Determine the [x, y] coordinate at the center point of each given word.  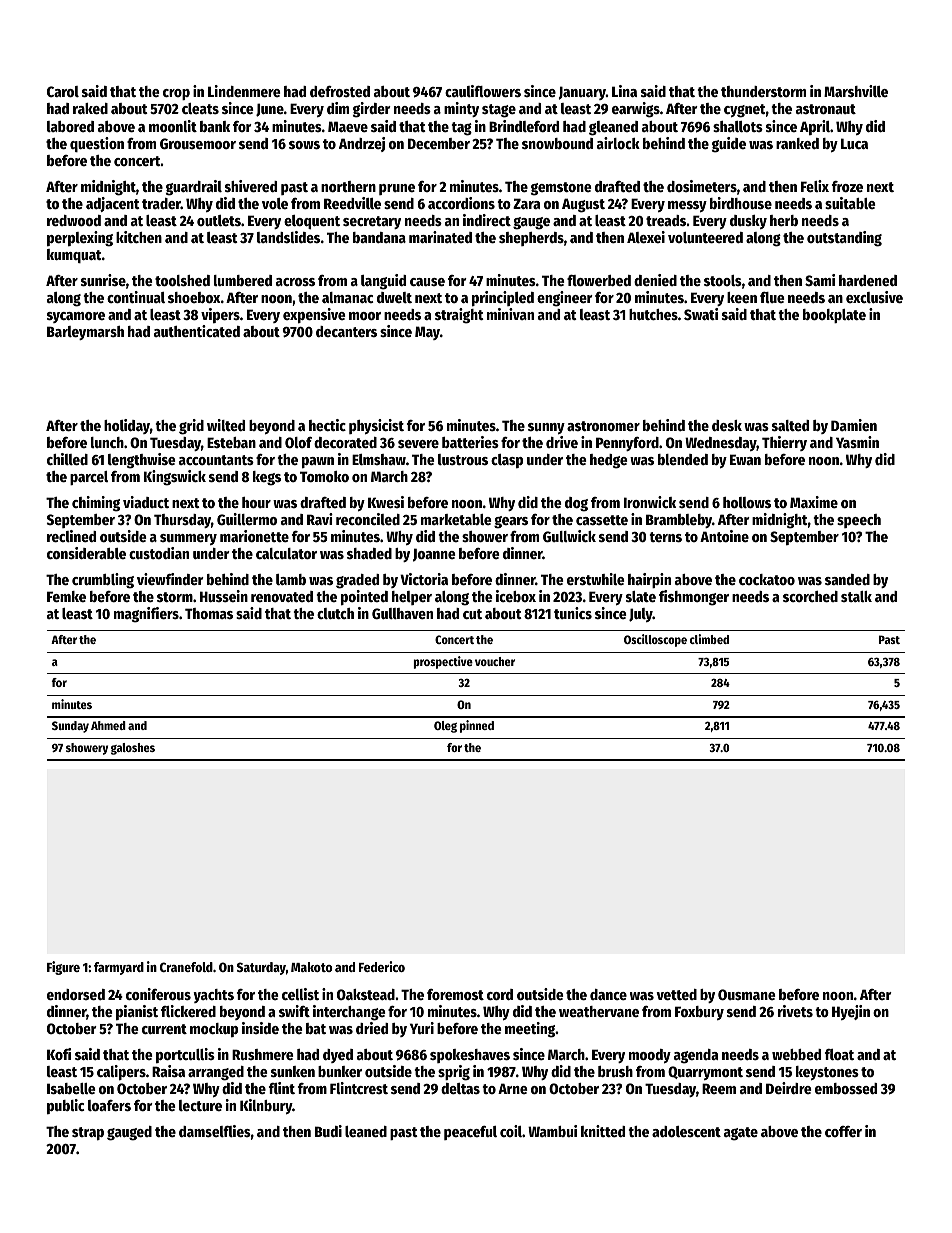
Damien [854, 425]
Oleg [445, 727]
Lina [624, 91]
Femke [66, 596]
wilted [226, 425]
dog [576, 504]
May [427, 333]
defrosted [340, 91]
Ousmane [746, 994]
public [65, 1106]
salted [790, 425]
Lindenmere [244, 91]
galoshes [133, 749]
